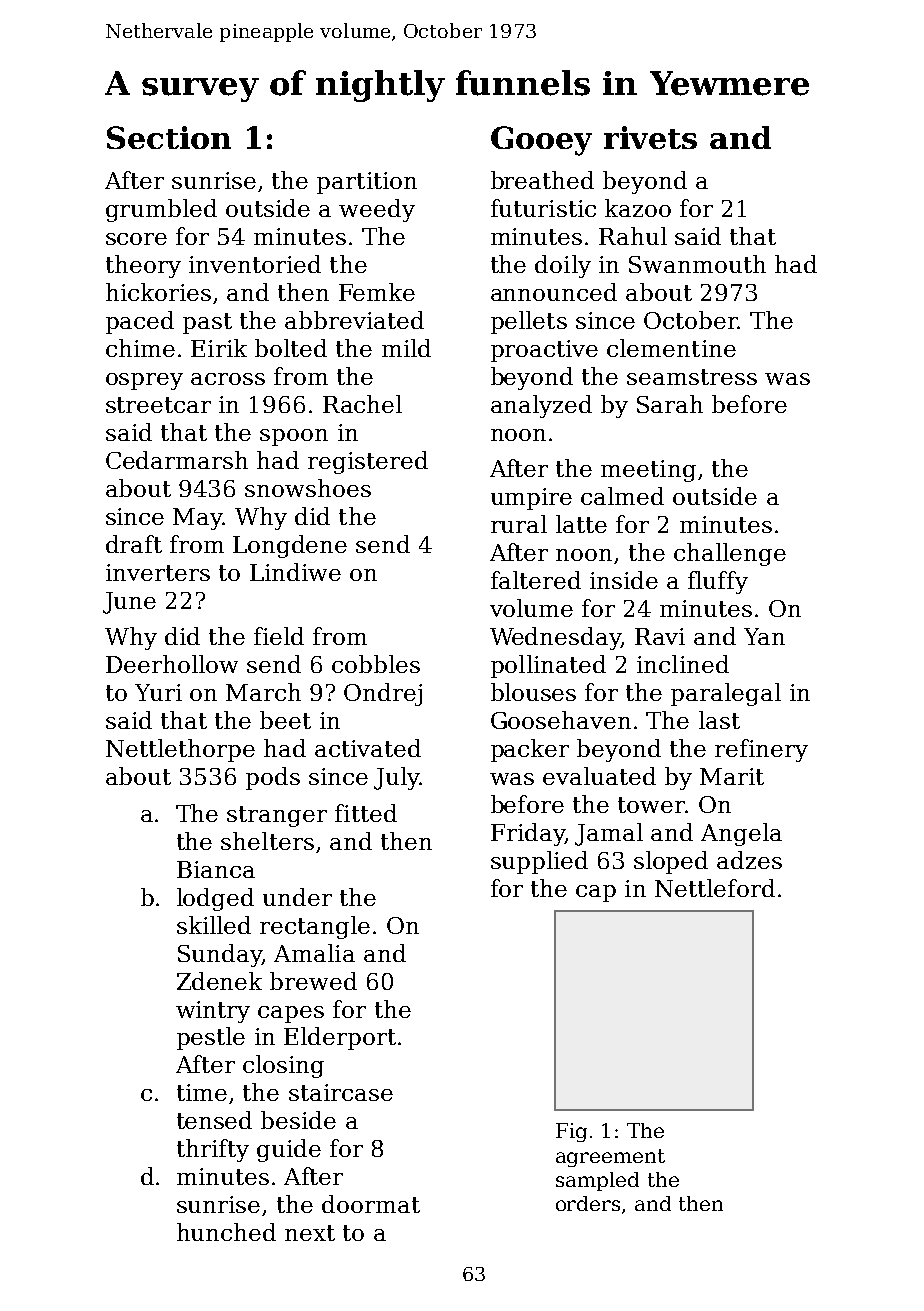  I want to click on inside, so click(624, 580).
